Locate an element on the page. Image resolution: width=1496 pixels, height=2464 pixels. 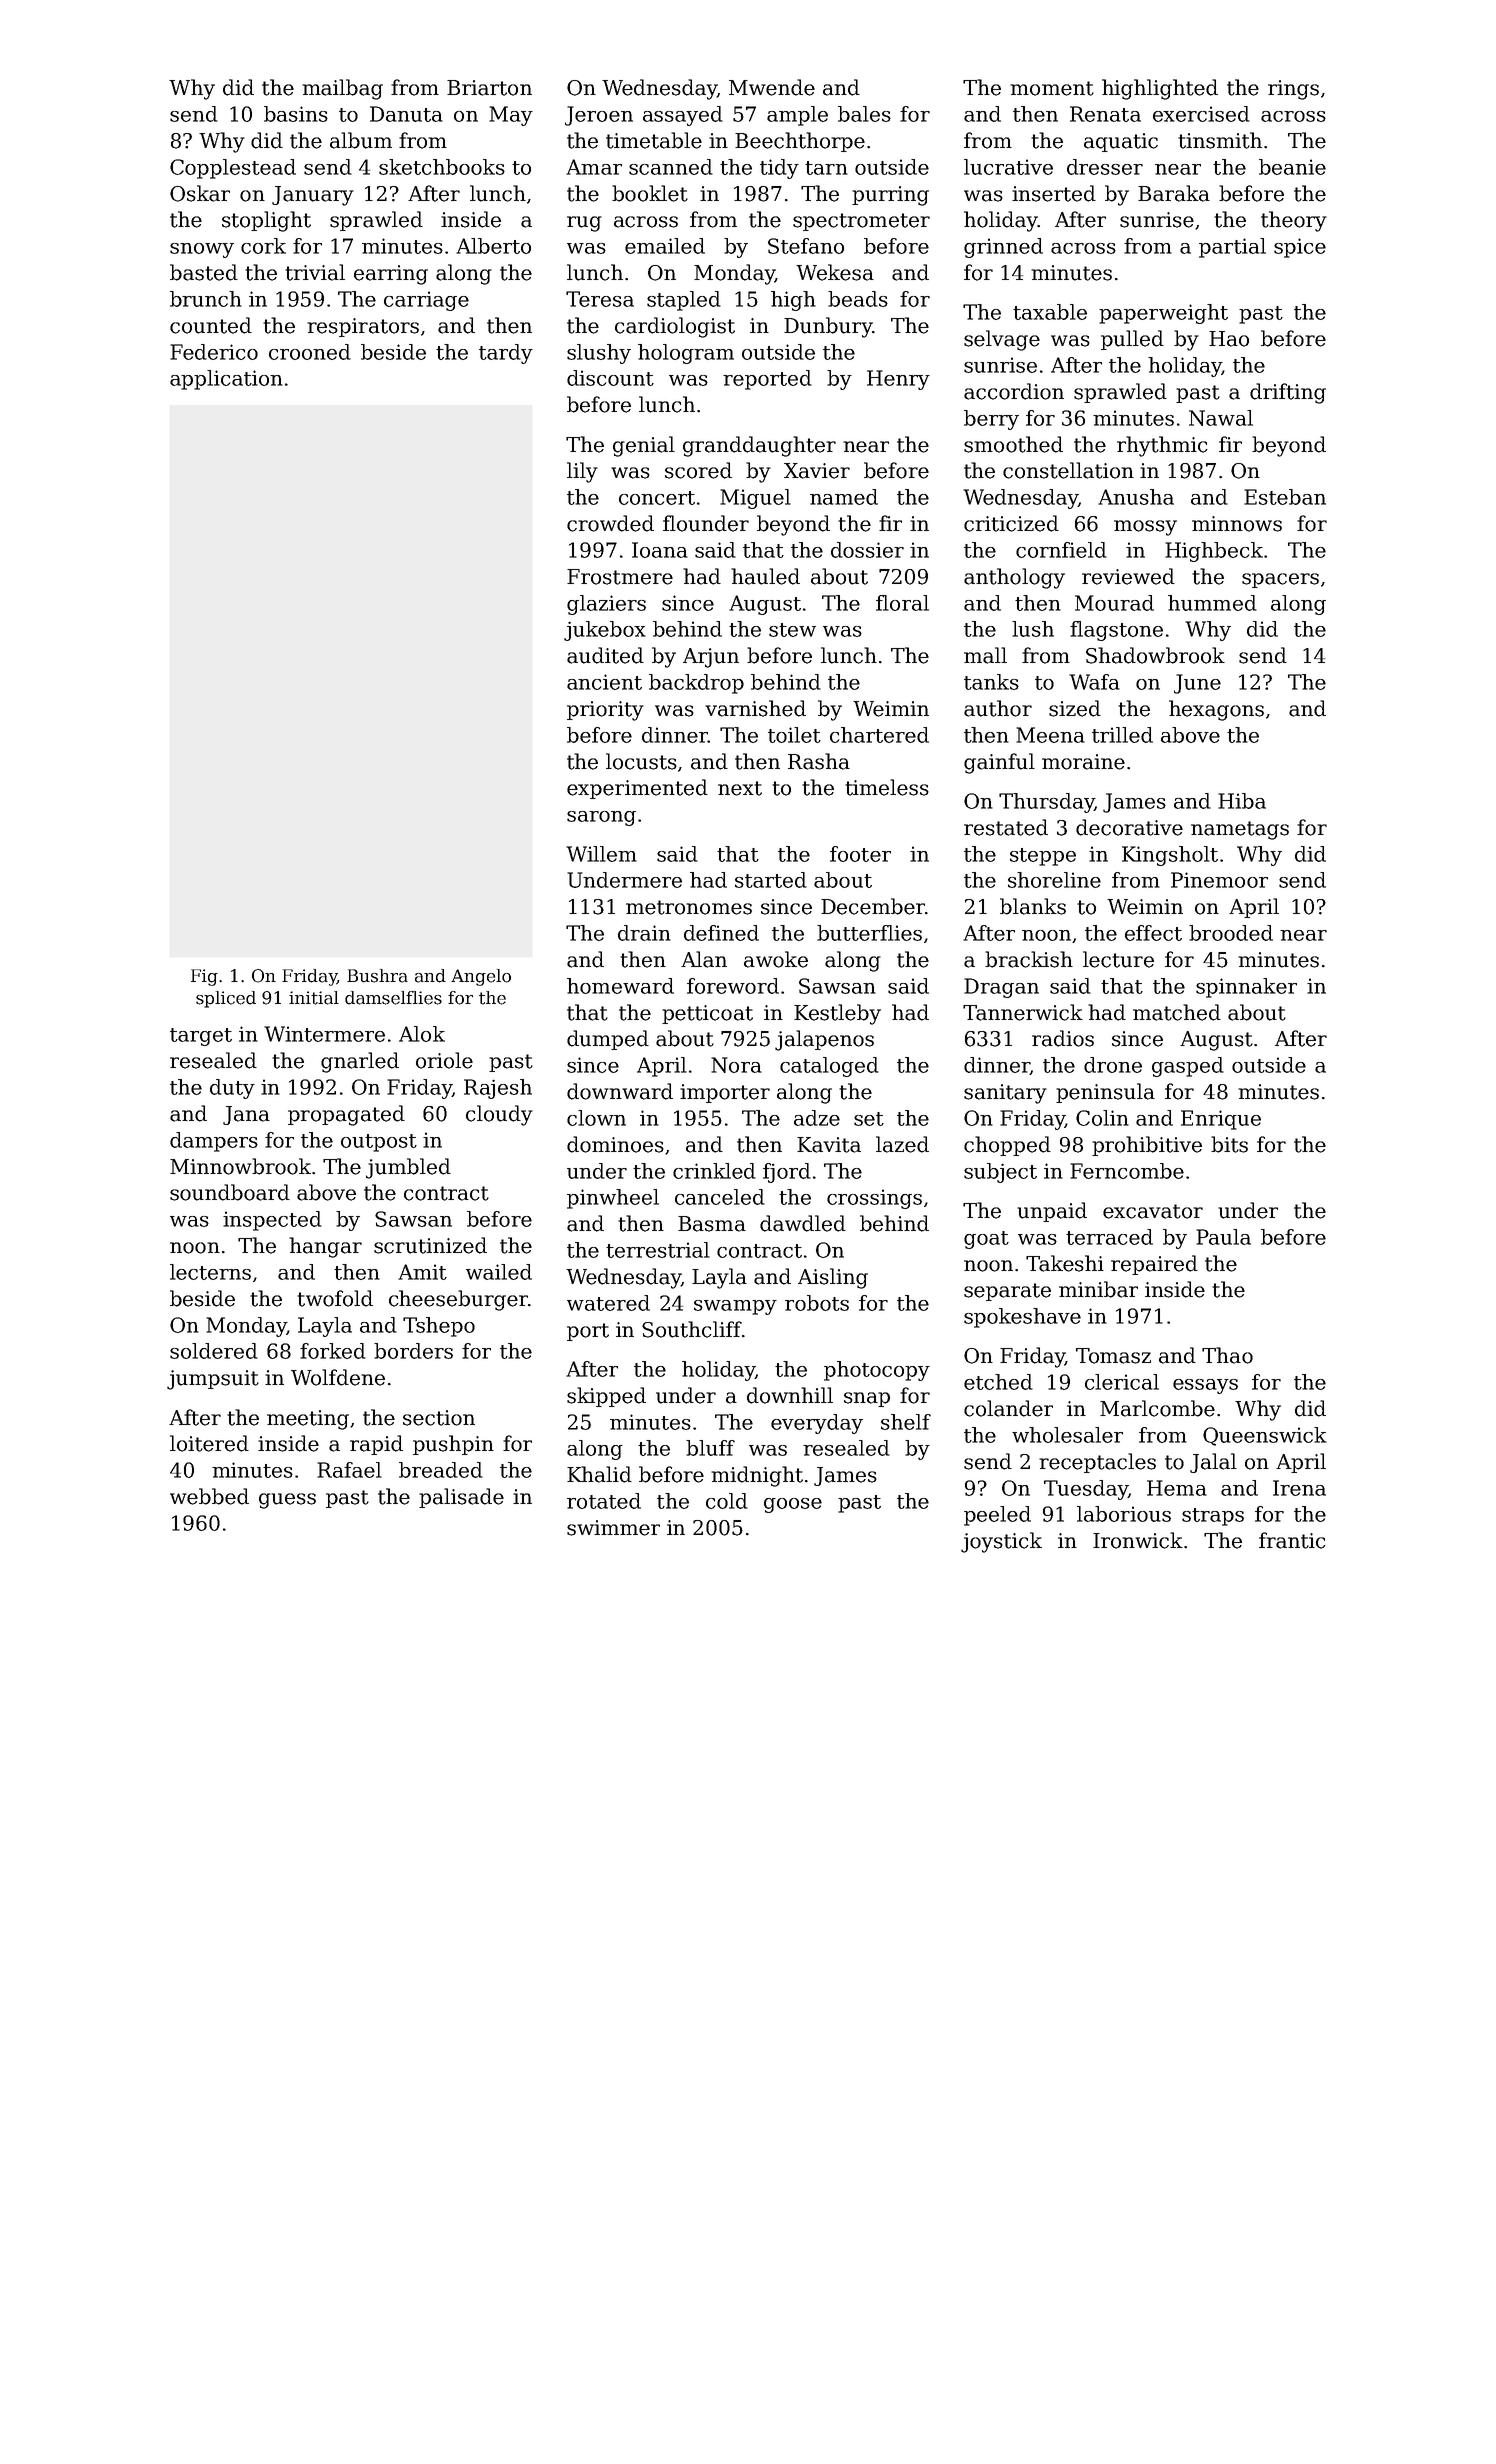
jumbled is located at coordinates (408, 1168).
